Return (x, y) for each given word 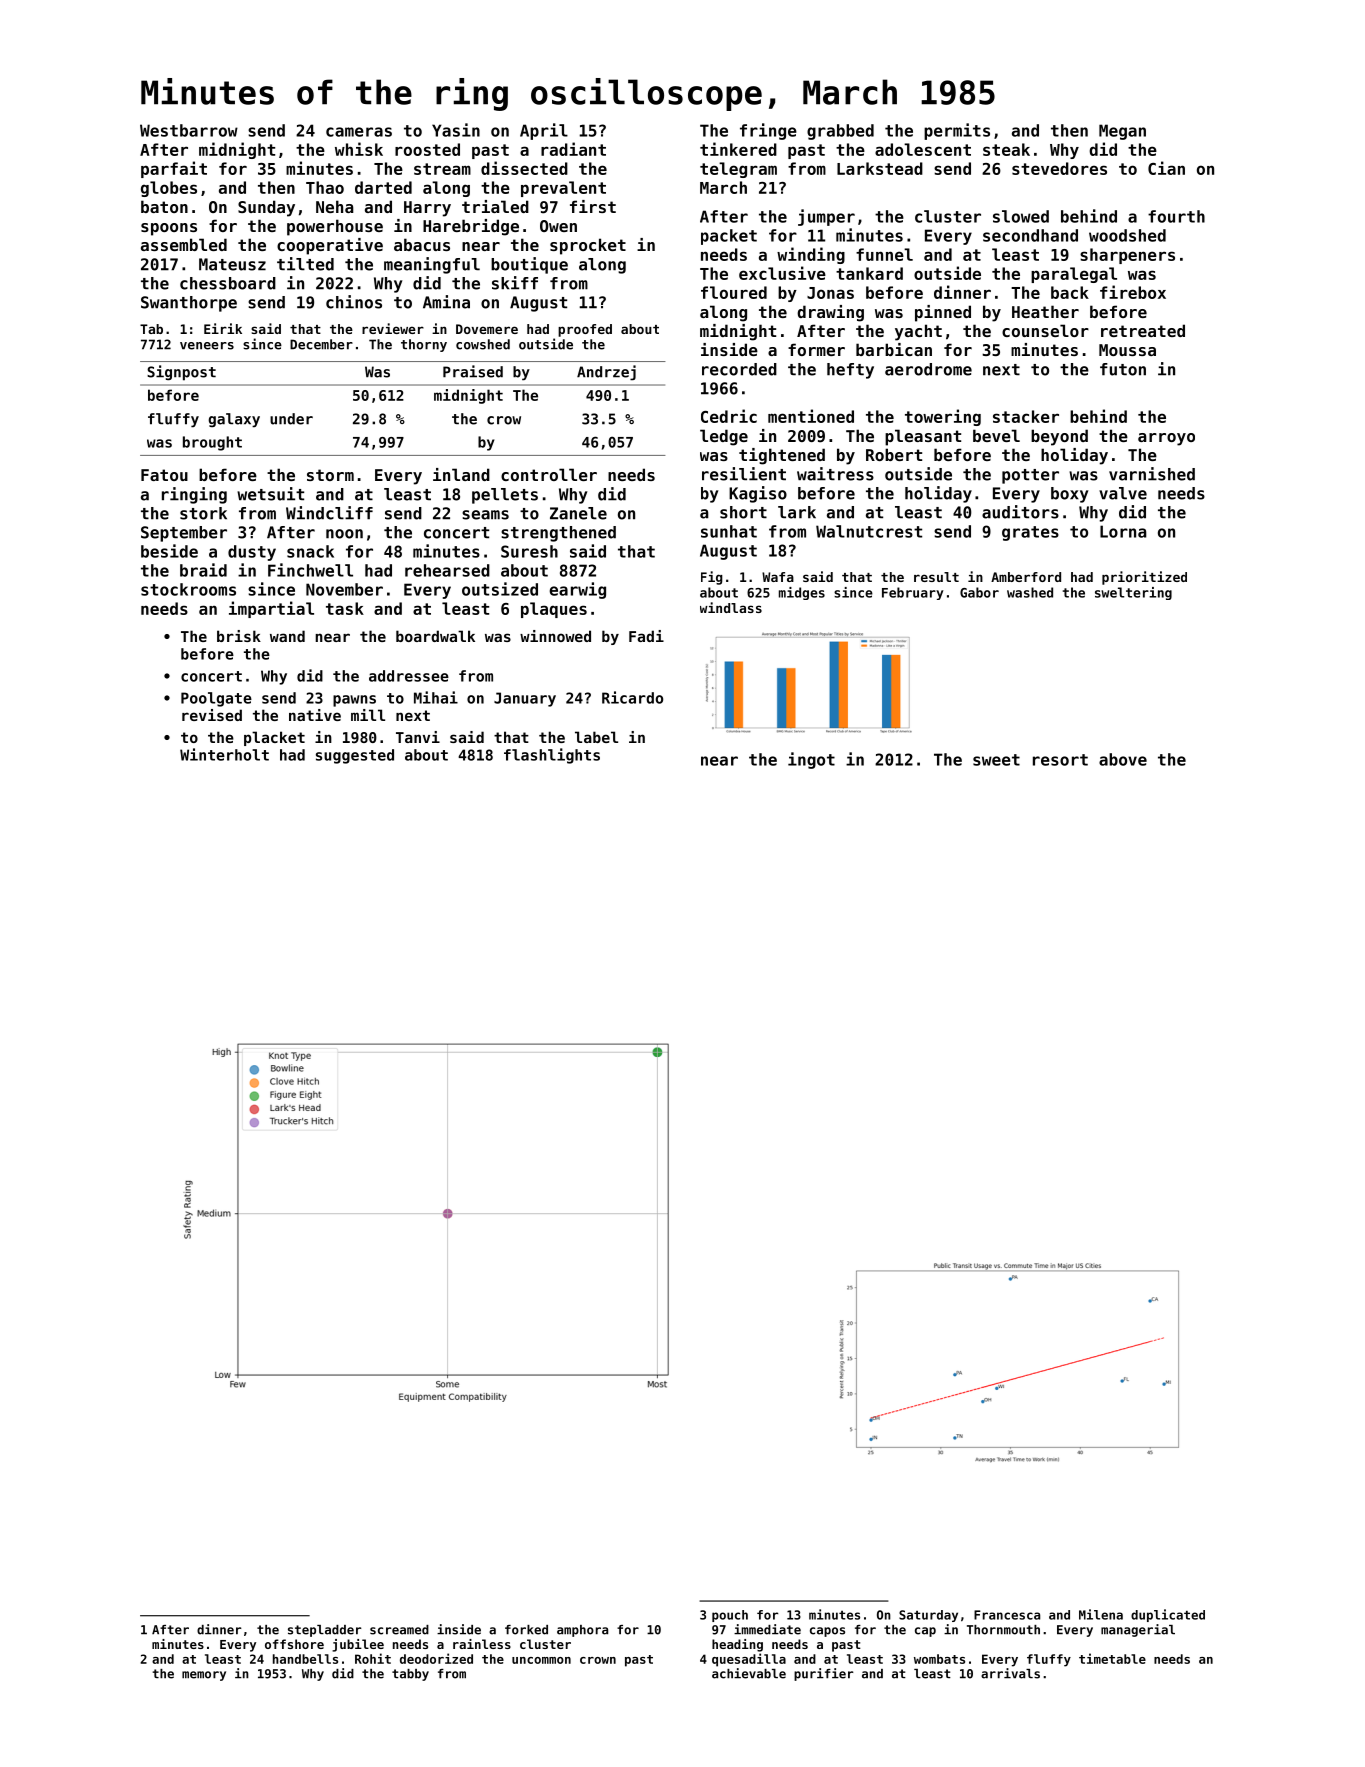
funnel (884, 254)
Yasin (456, 130)
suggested (355, 756)
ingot (811, 760)
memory (204, 1676)
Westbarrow (189, 130)
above (1123, 759)
